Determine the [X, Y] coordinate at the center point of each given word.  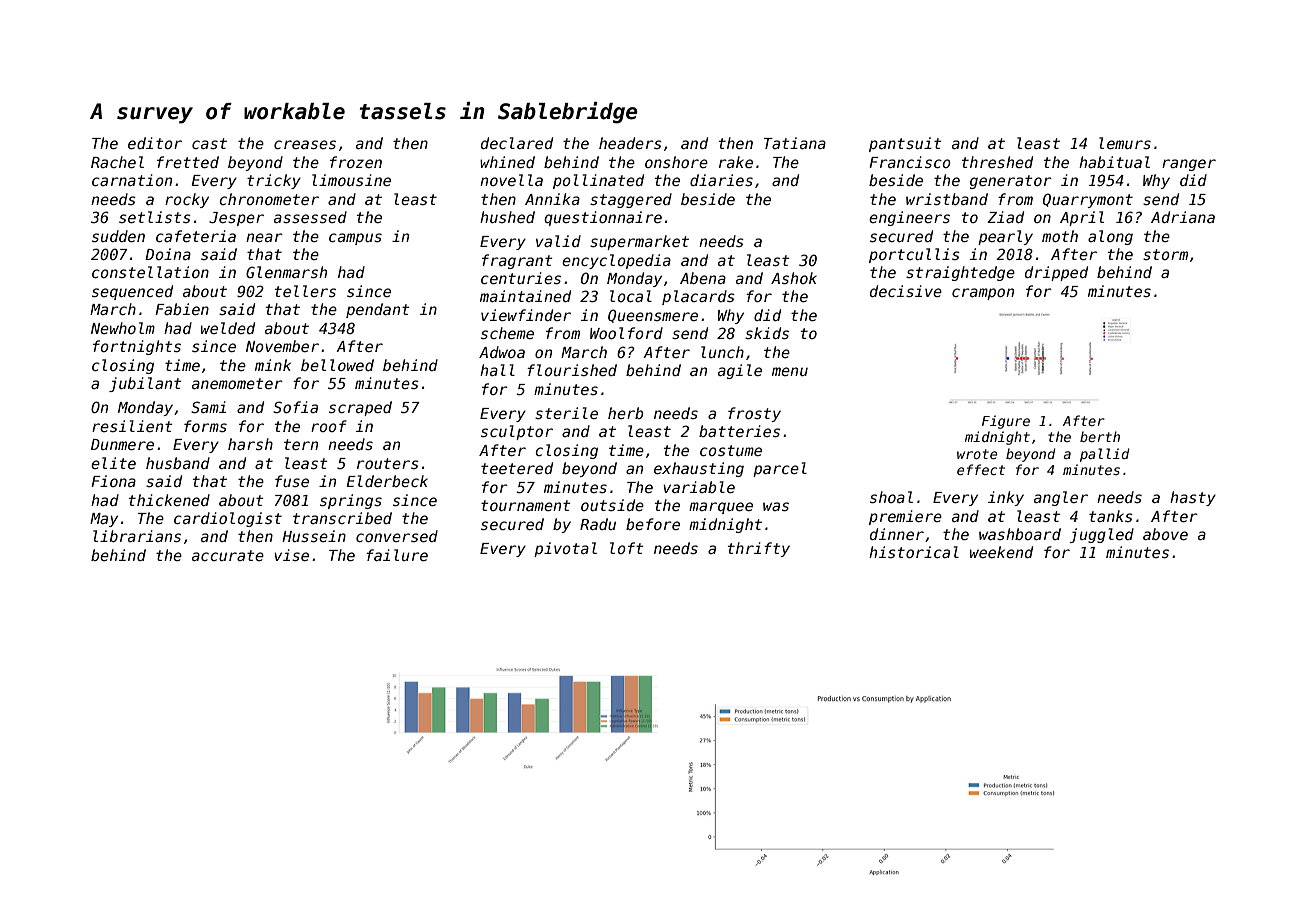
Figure [1006, 422]
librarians [137, 536]
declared [517, 143]
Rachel [117, 162]
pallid [1105, 455]
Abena [703, 278]
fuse [292, 481]
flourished [572, 370]
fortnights [137, 347]
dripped [1056, 273]
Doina [168, 254]
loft [627, 548]
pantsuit [905, 144]
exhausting [699, 469]
